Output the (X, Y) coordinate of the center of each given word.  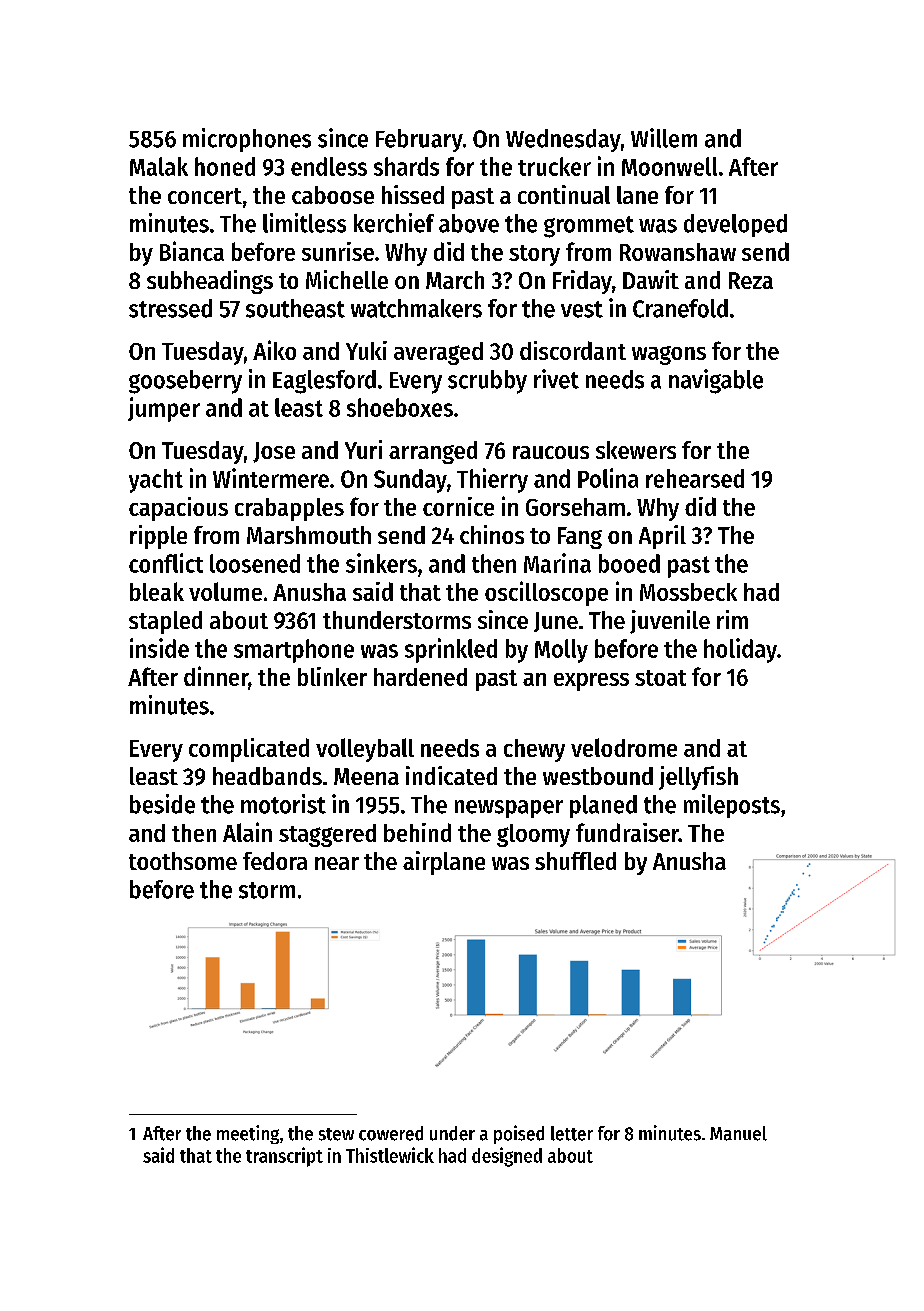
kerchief (394, 223)
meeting (248, 1134)
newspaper (509, 809)
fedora (275, 861)
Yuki (366, 350)
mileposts (732, 806)
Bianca (192, 251)
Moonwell (669, 166)
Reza (751, 280)
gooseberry (185, 382)
